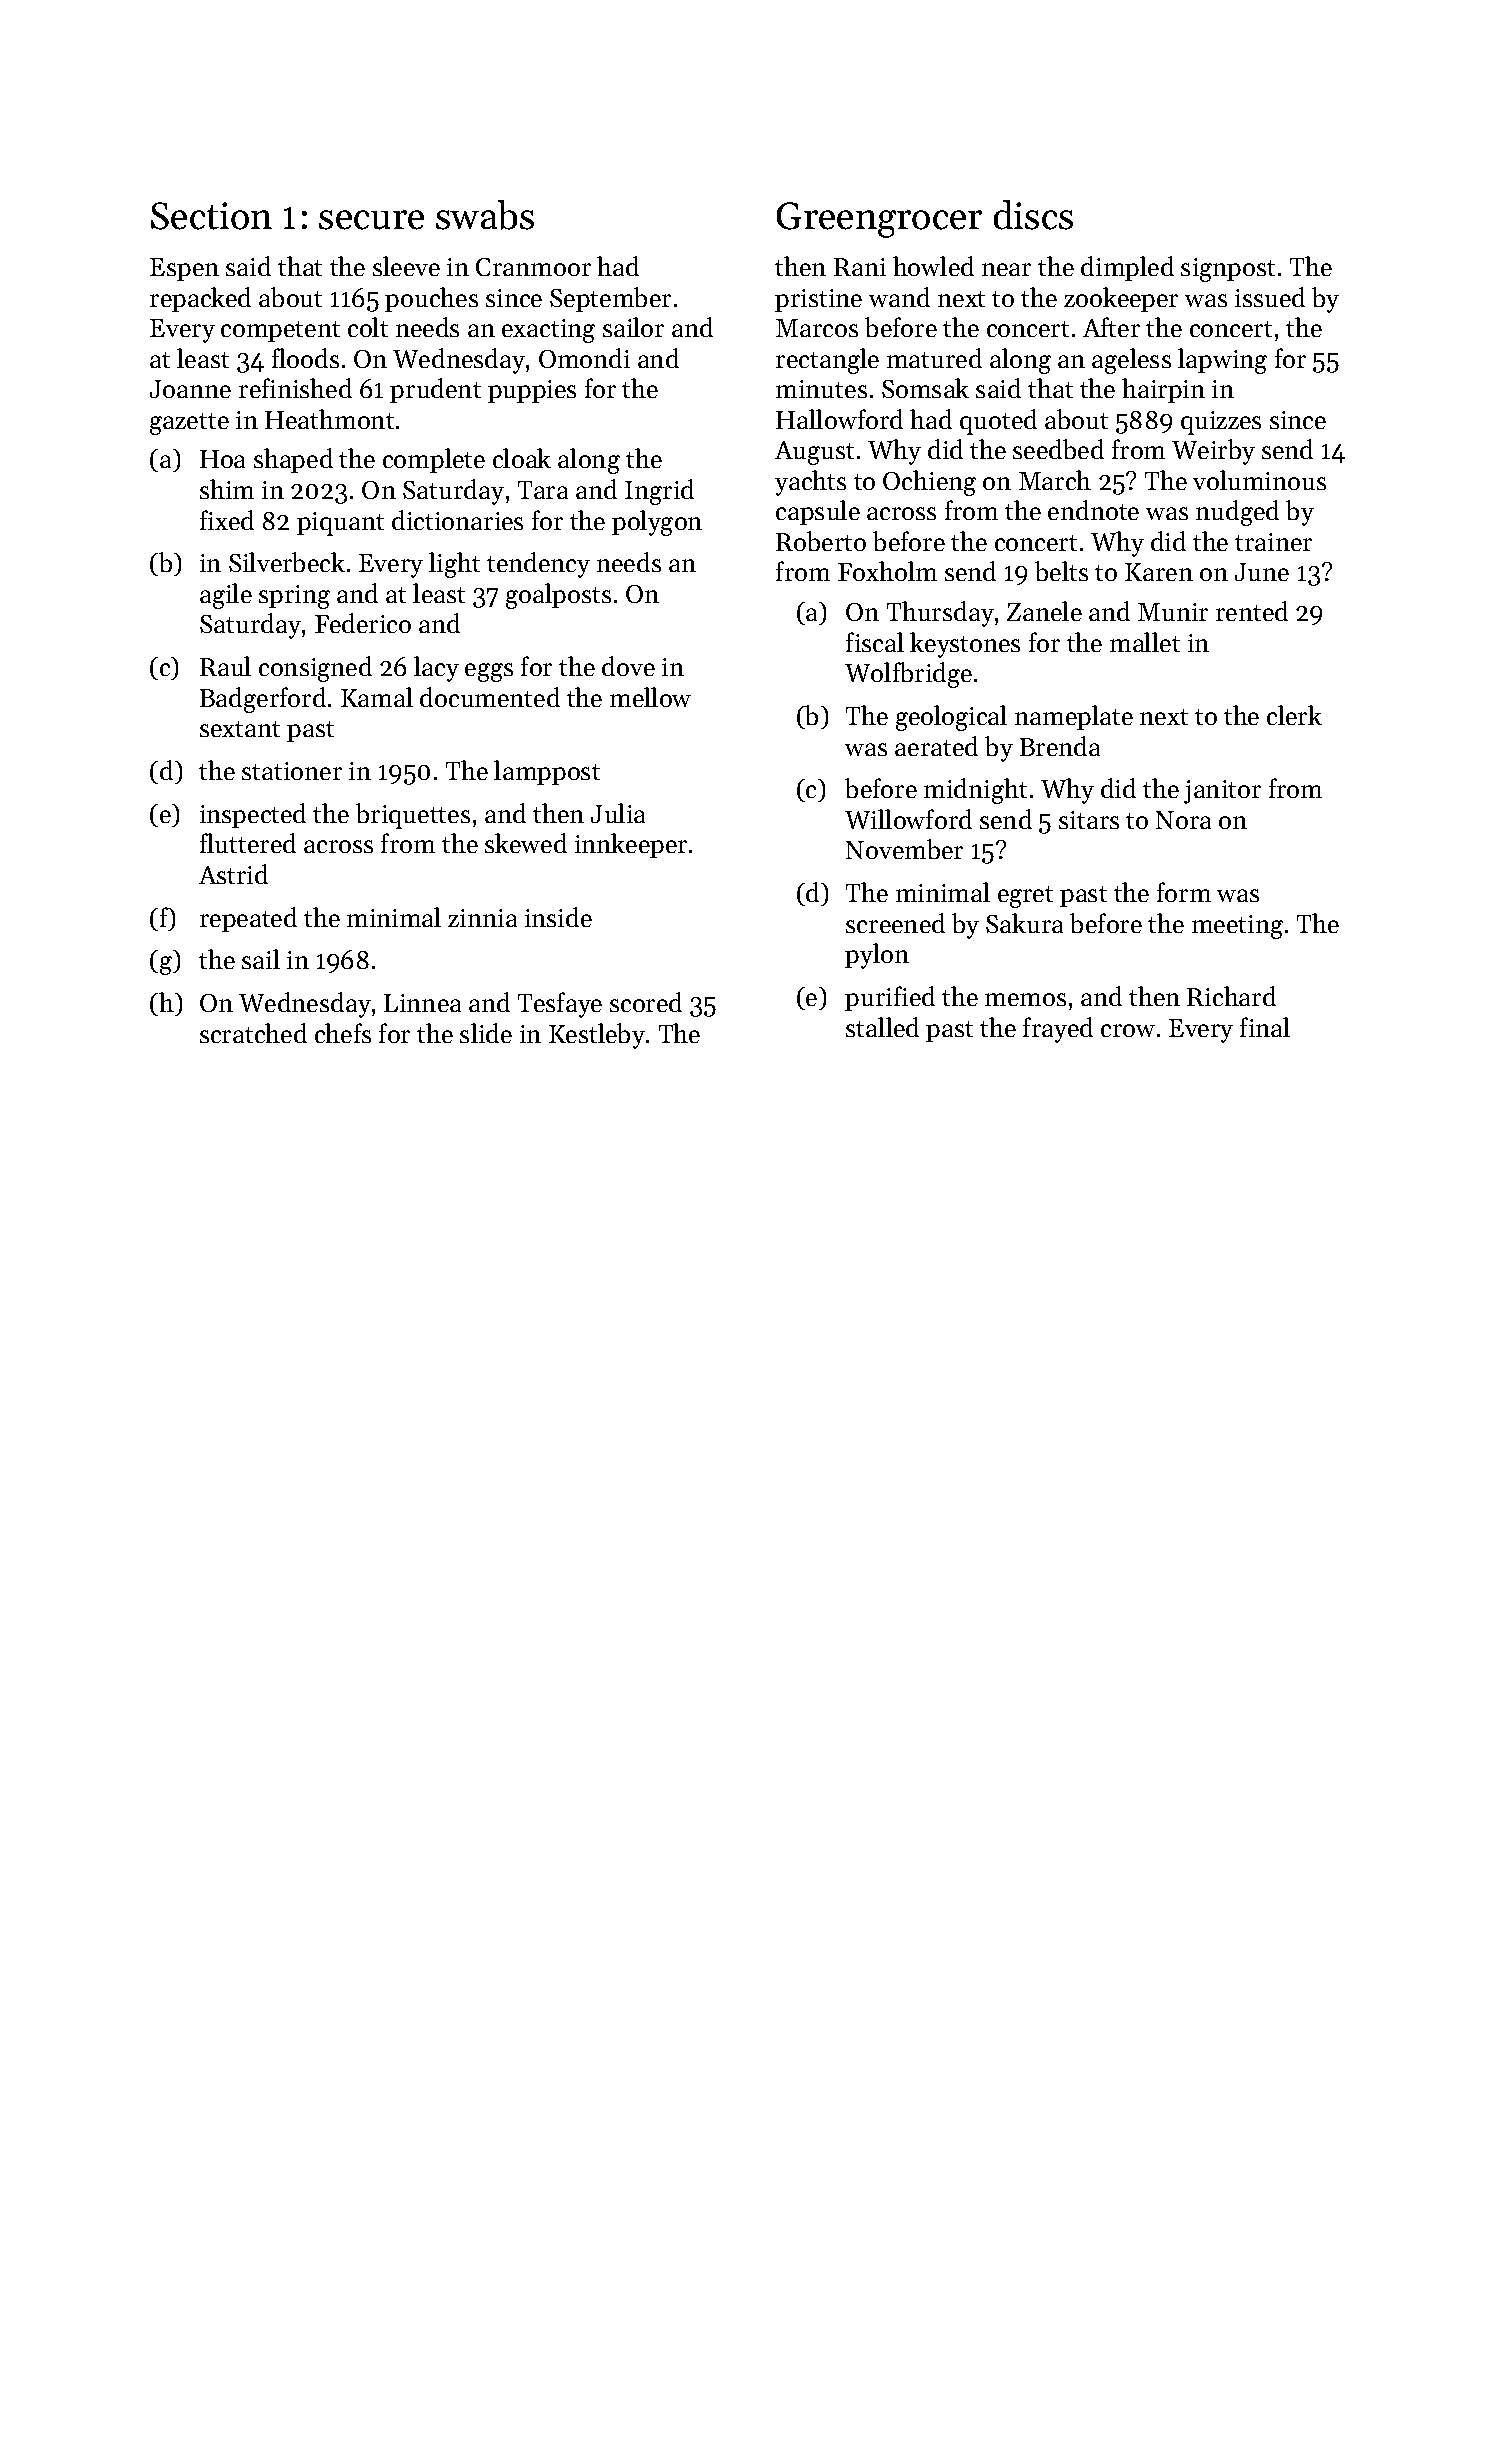  Describe the element at coordinates (329, 419) in the screenshot. I see `Heathmont` at that location.
